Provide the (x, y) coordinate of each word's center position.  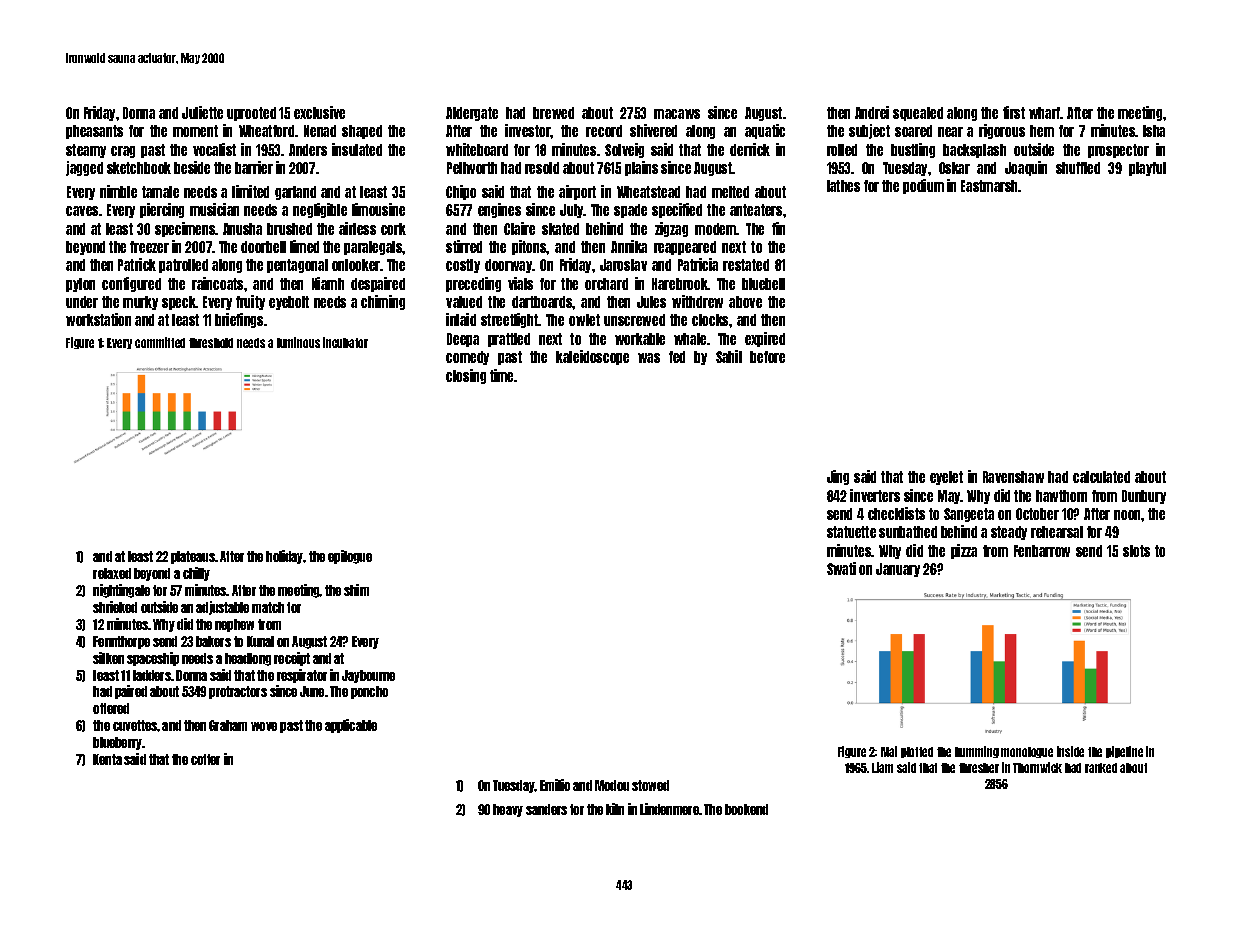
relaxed (112, 573)
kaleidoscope (592, 357)
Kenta (107, 759)
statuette (851, 532)
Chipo (461, 192)
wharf (1045, 113)
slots (1136, 551)
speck (179, 303)
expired (765, 339)
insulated (357, 149)
